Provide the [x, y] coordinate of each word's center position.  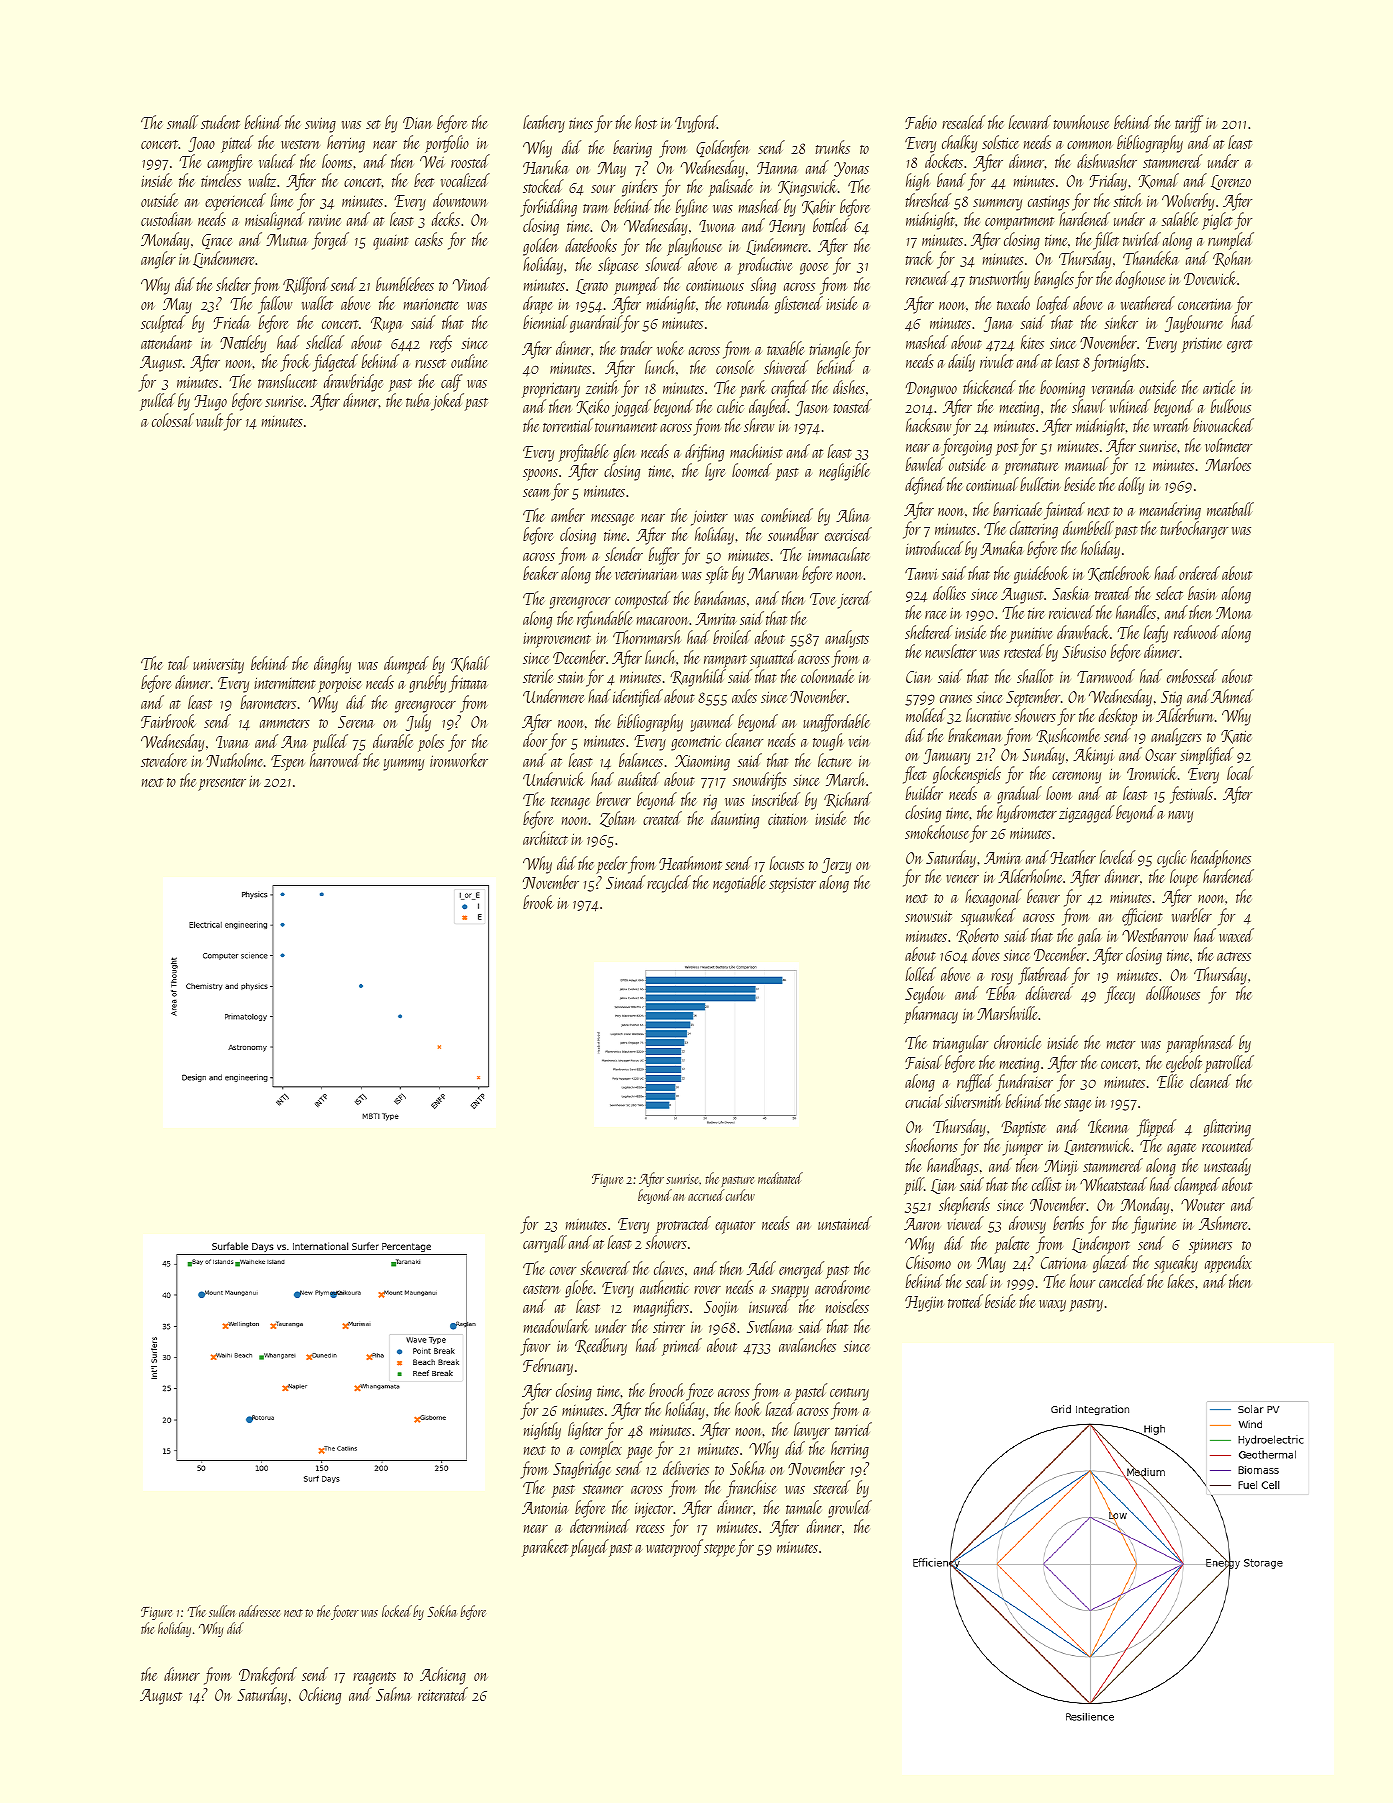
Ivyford [696, 124]
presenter [222, 784]
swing [320, 125]
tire [1036, 613]
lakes [1181, 1281]
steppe [719, 1550]
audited [639, 779]
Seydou [924, 995]
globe [579, 1289]
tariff [1189, 124]
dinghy [332, 665]
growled [850, 1509]
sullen [222, 1611]
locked [397, 1611]
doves [986, 954]
